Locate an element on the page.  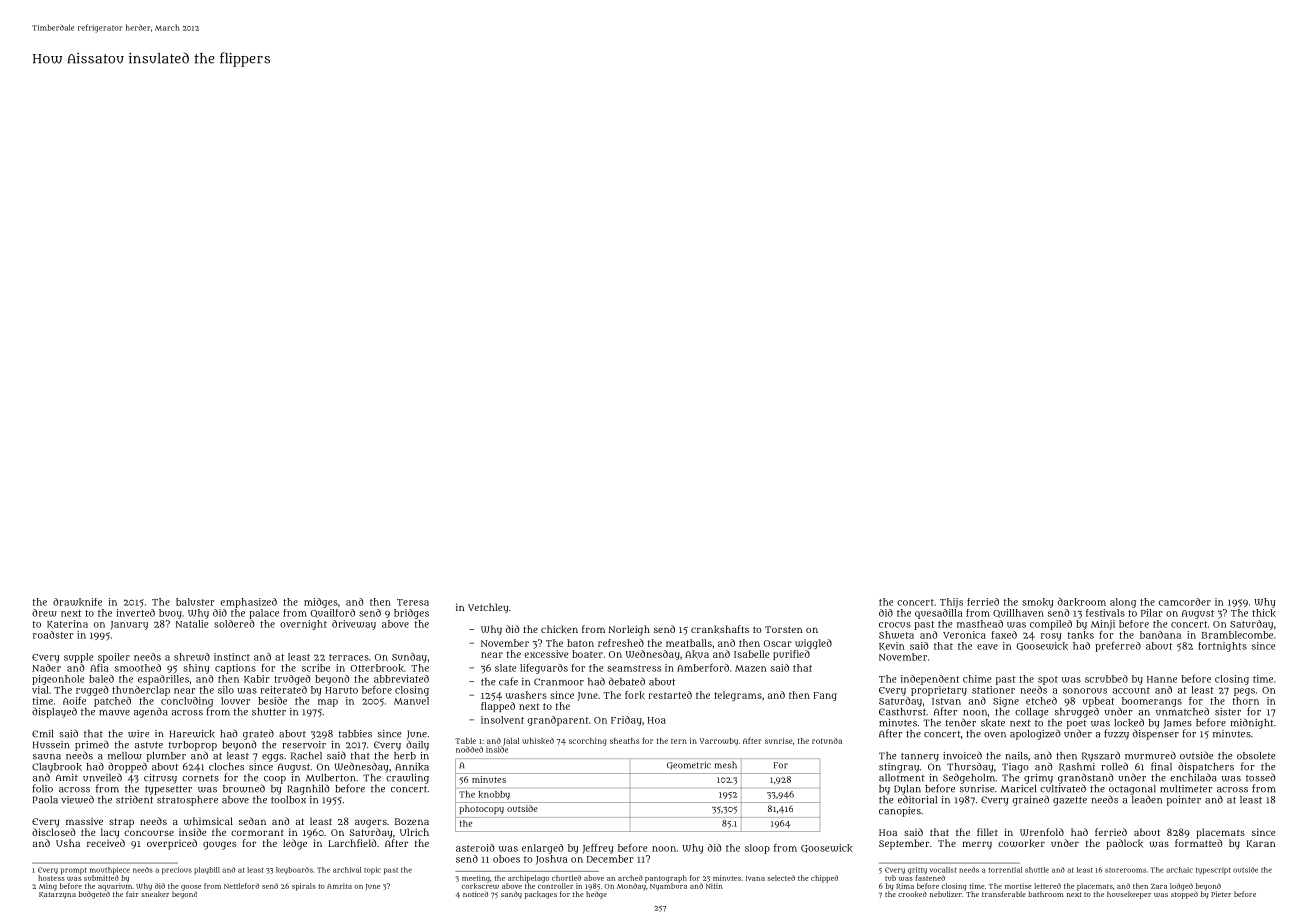
Jeffrey is located at coordinates (598, 849).
